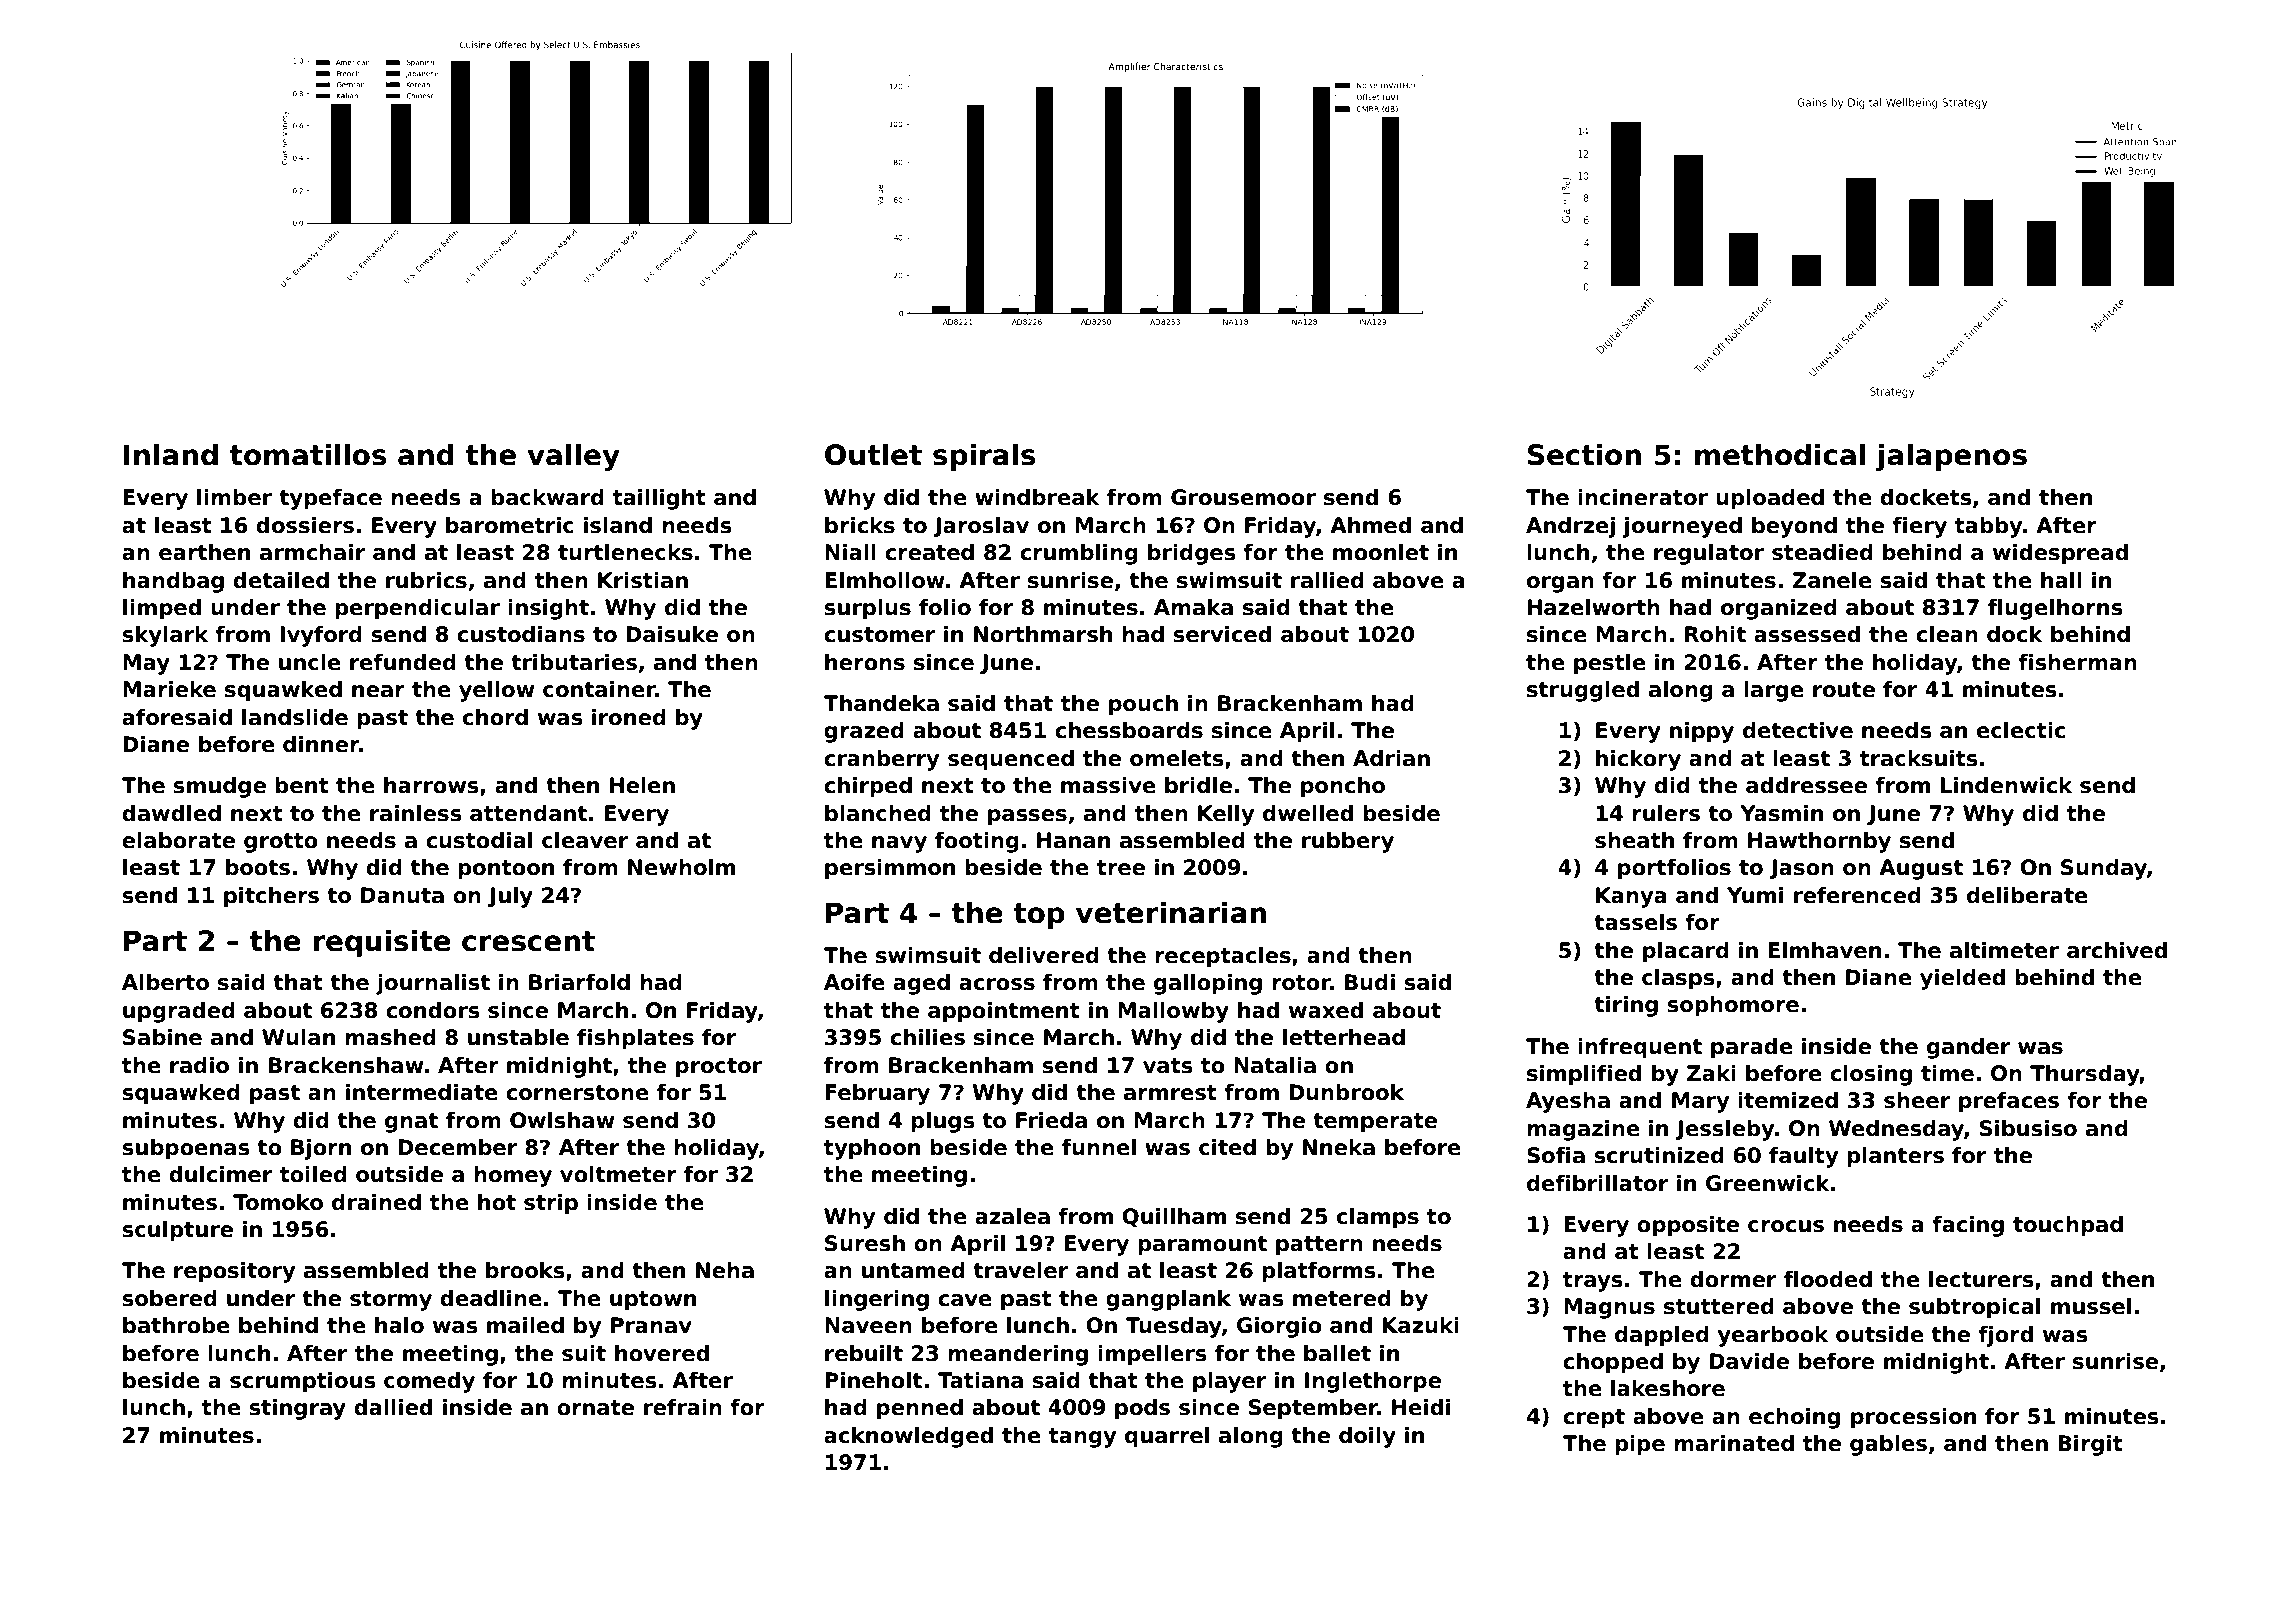 This screenshot has height=1620, width=2292. Describe the element at coordinates (1326, 1010) in the screenshot. I see `waxed` at that location.
